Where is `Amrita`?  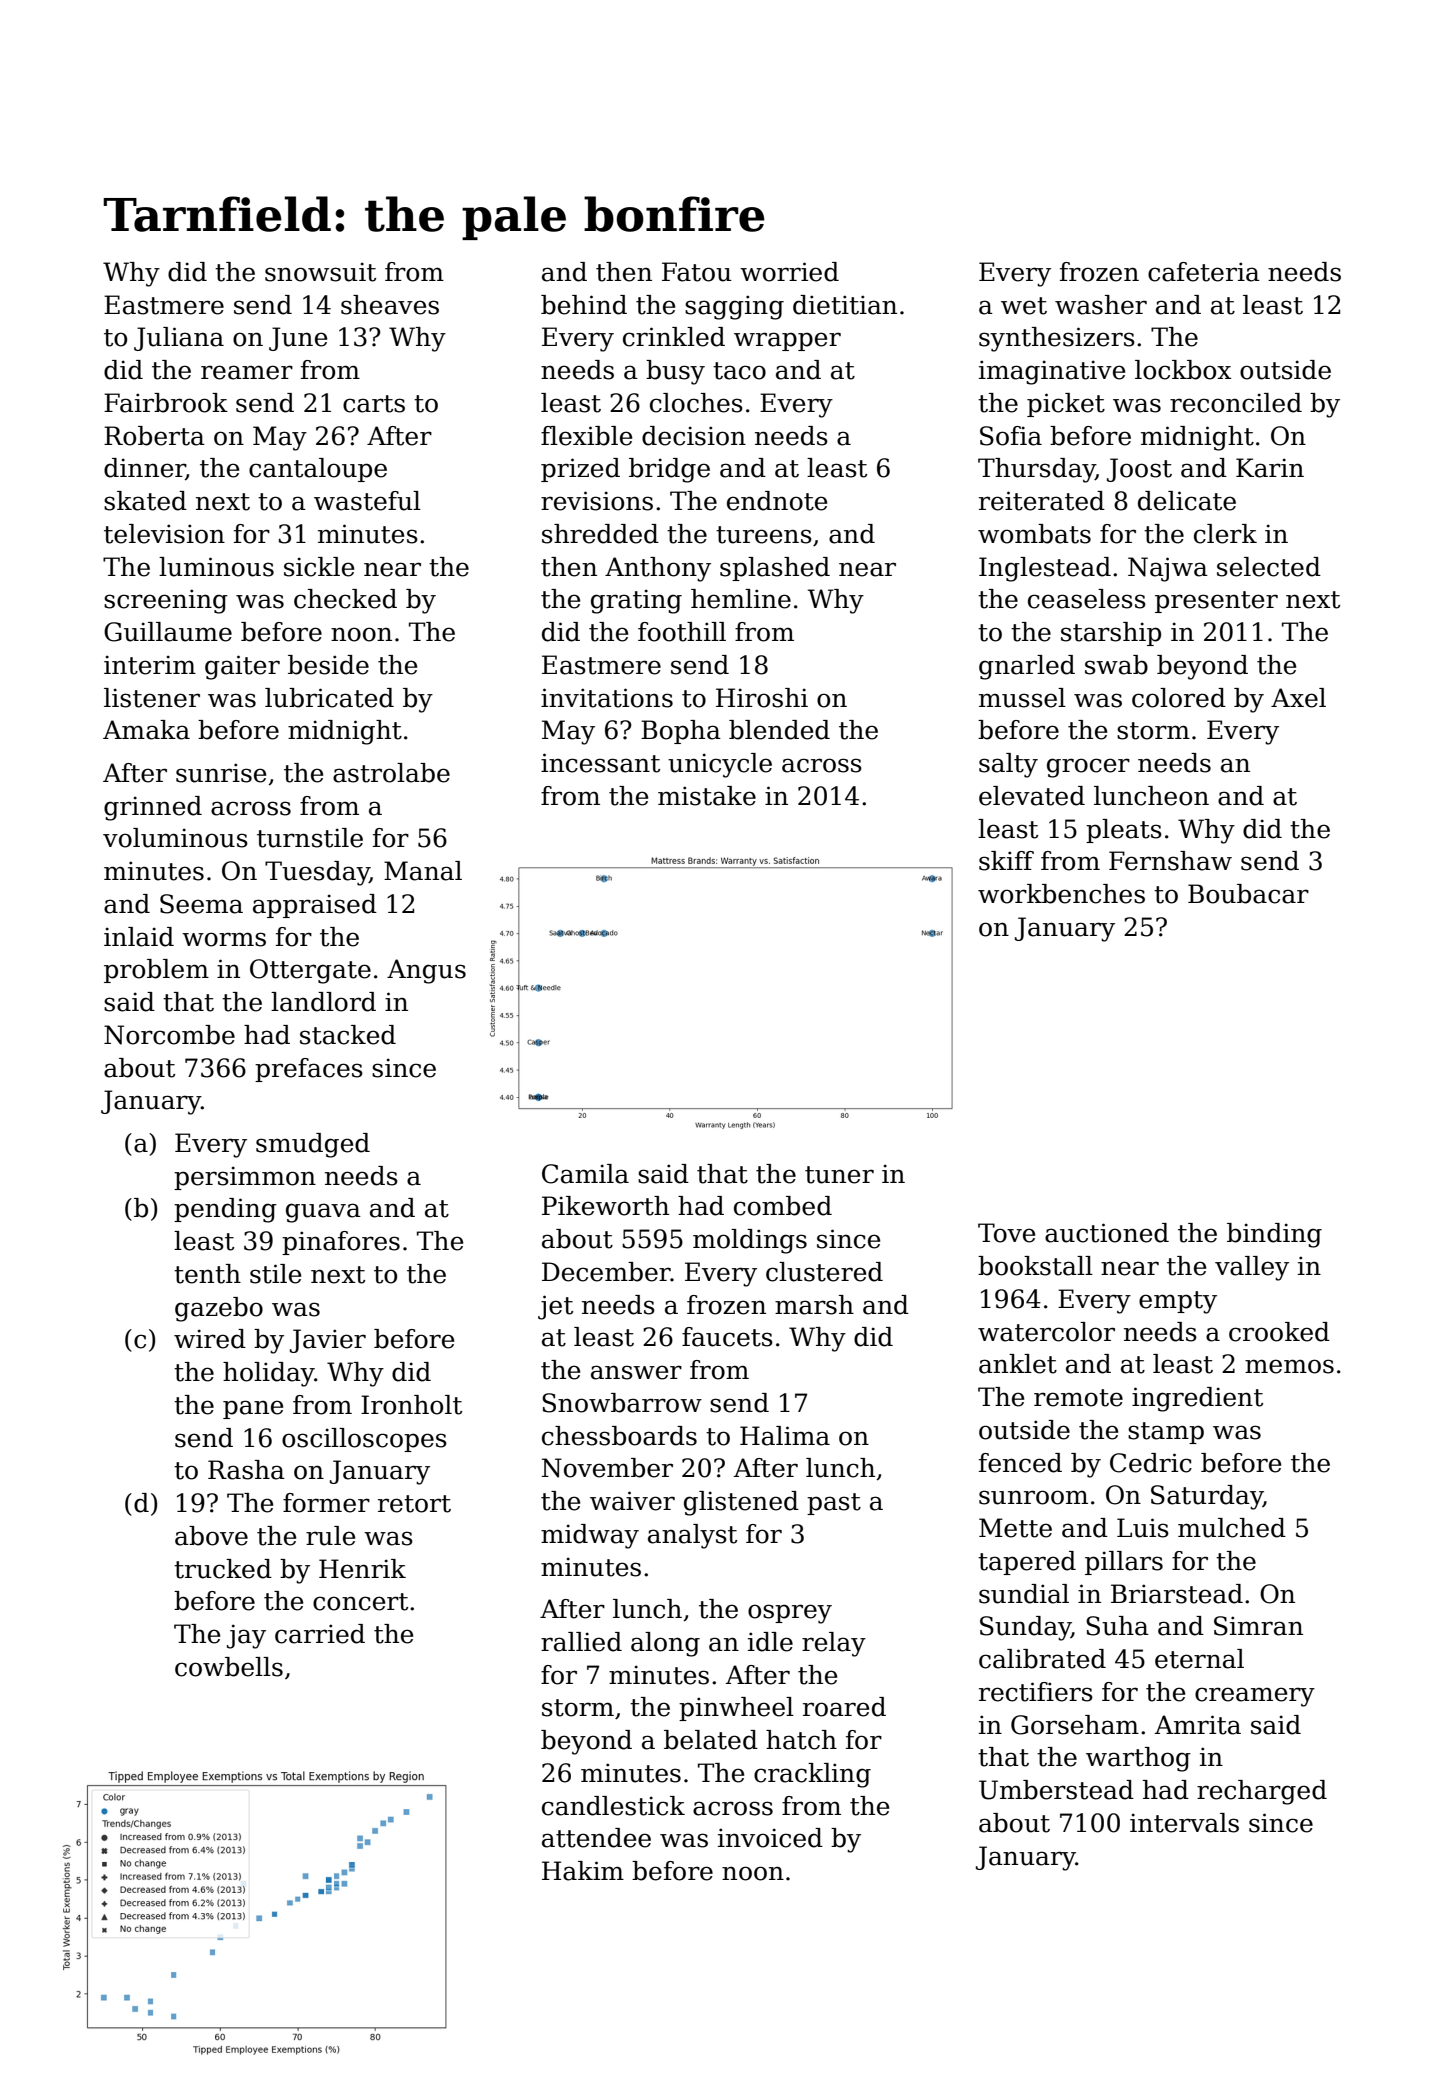
Amrita is located at coordinates (1198, 1725).
